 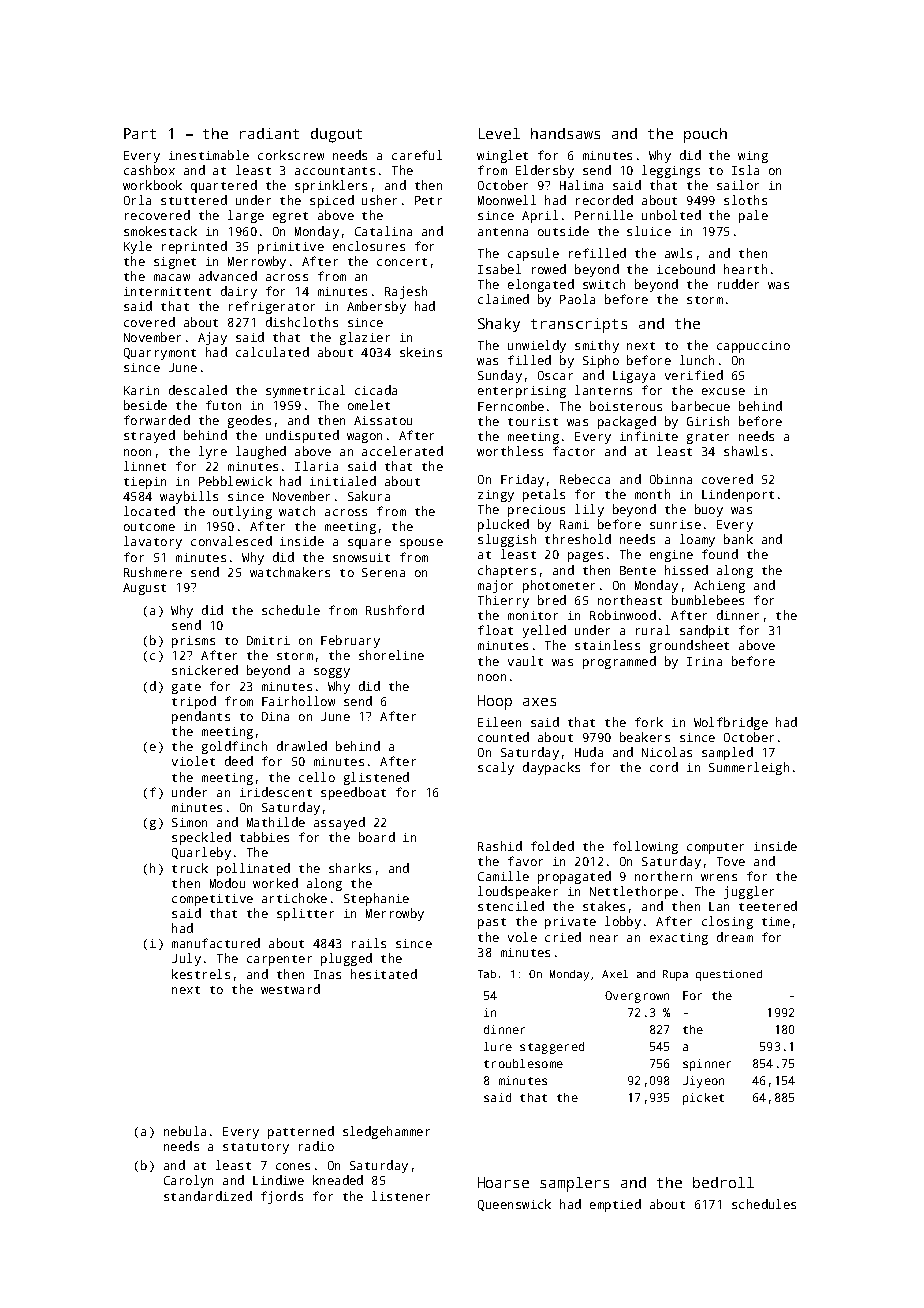 What do you see at coordinates (290, 989) in the page?
I see `westward` at bounding box center [290, 989].
